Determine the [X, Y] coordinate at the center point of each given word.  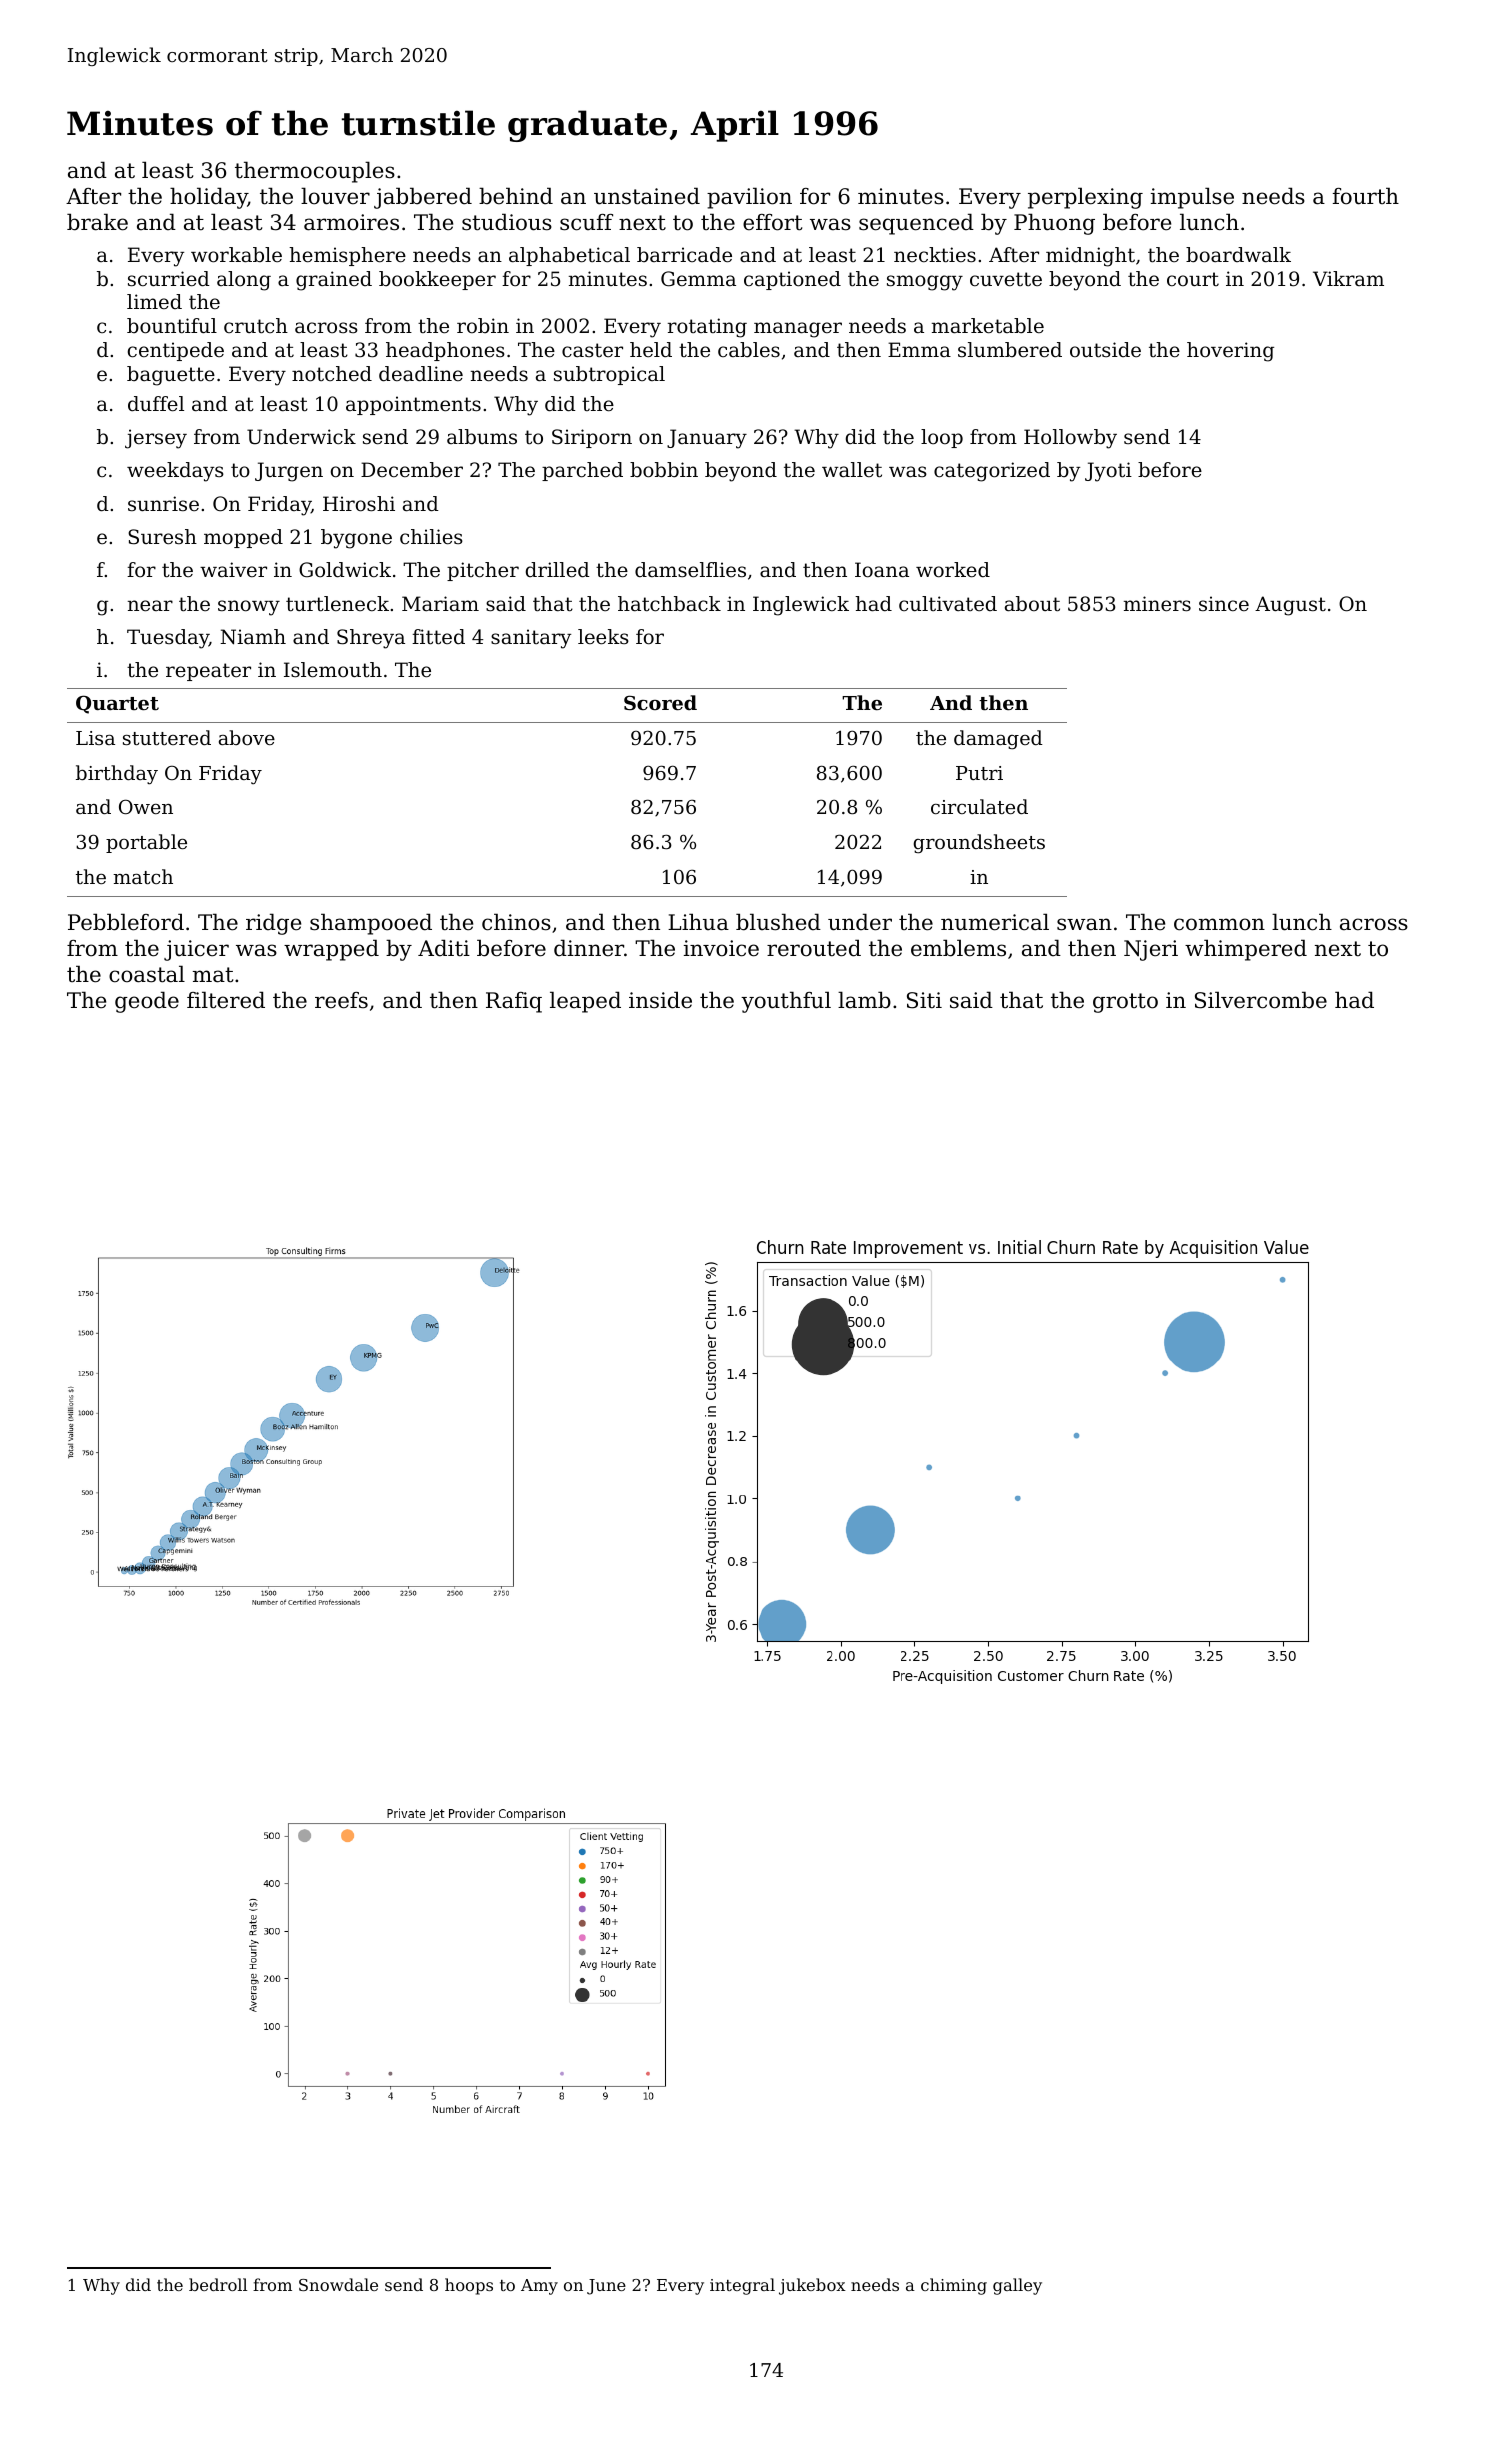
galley [1017, 2286]
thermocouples [315, 172]
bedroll [218, 2284]
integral [742, 2286]
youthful [786, 1002]
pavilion [749, 198]
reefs [341, 1000]
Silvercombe [1261, 1000]
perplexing [1085, 198]
